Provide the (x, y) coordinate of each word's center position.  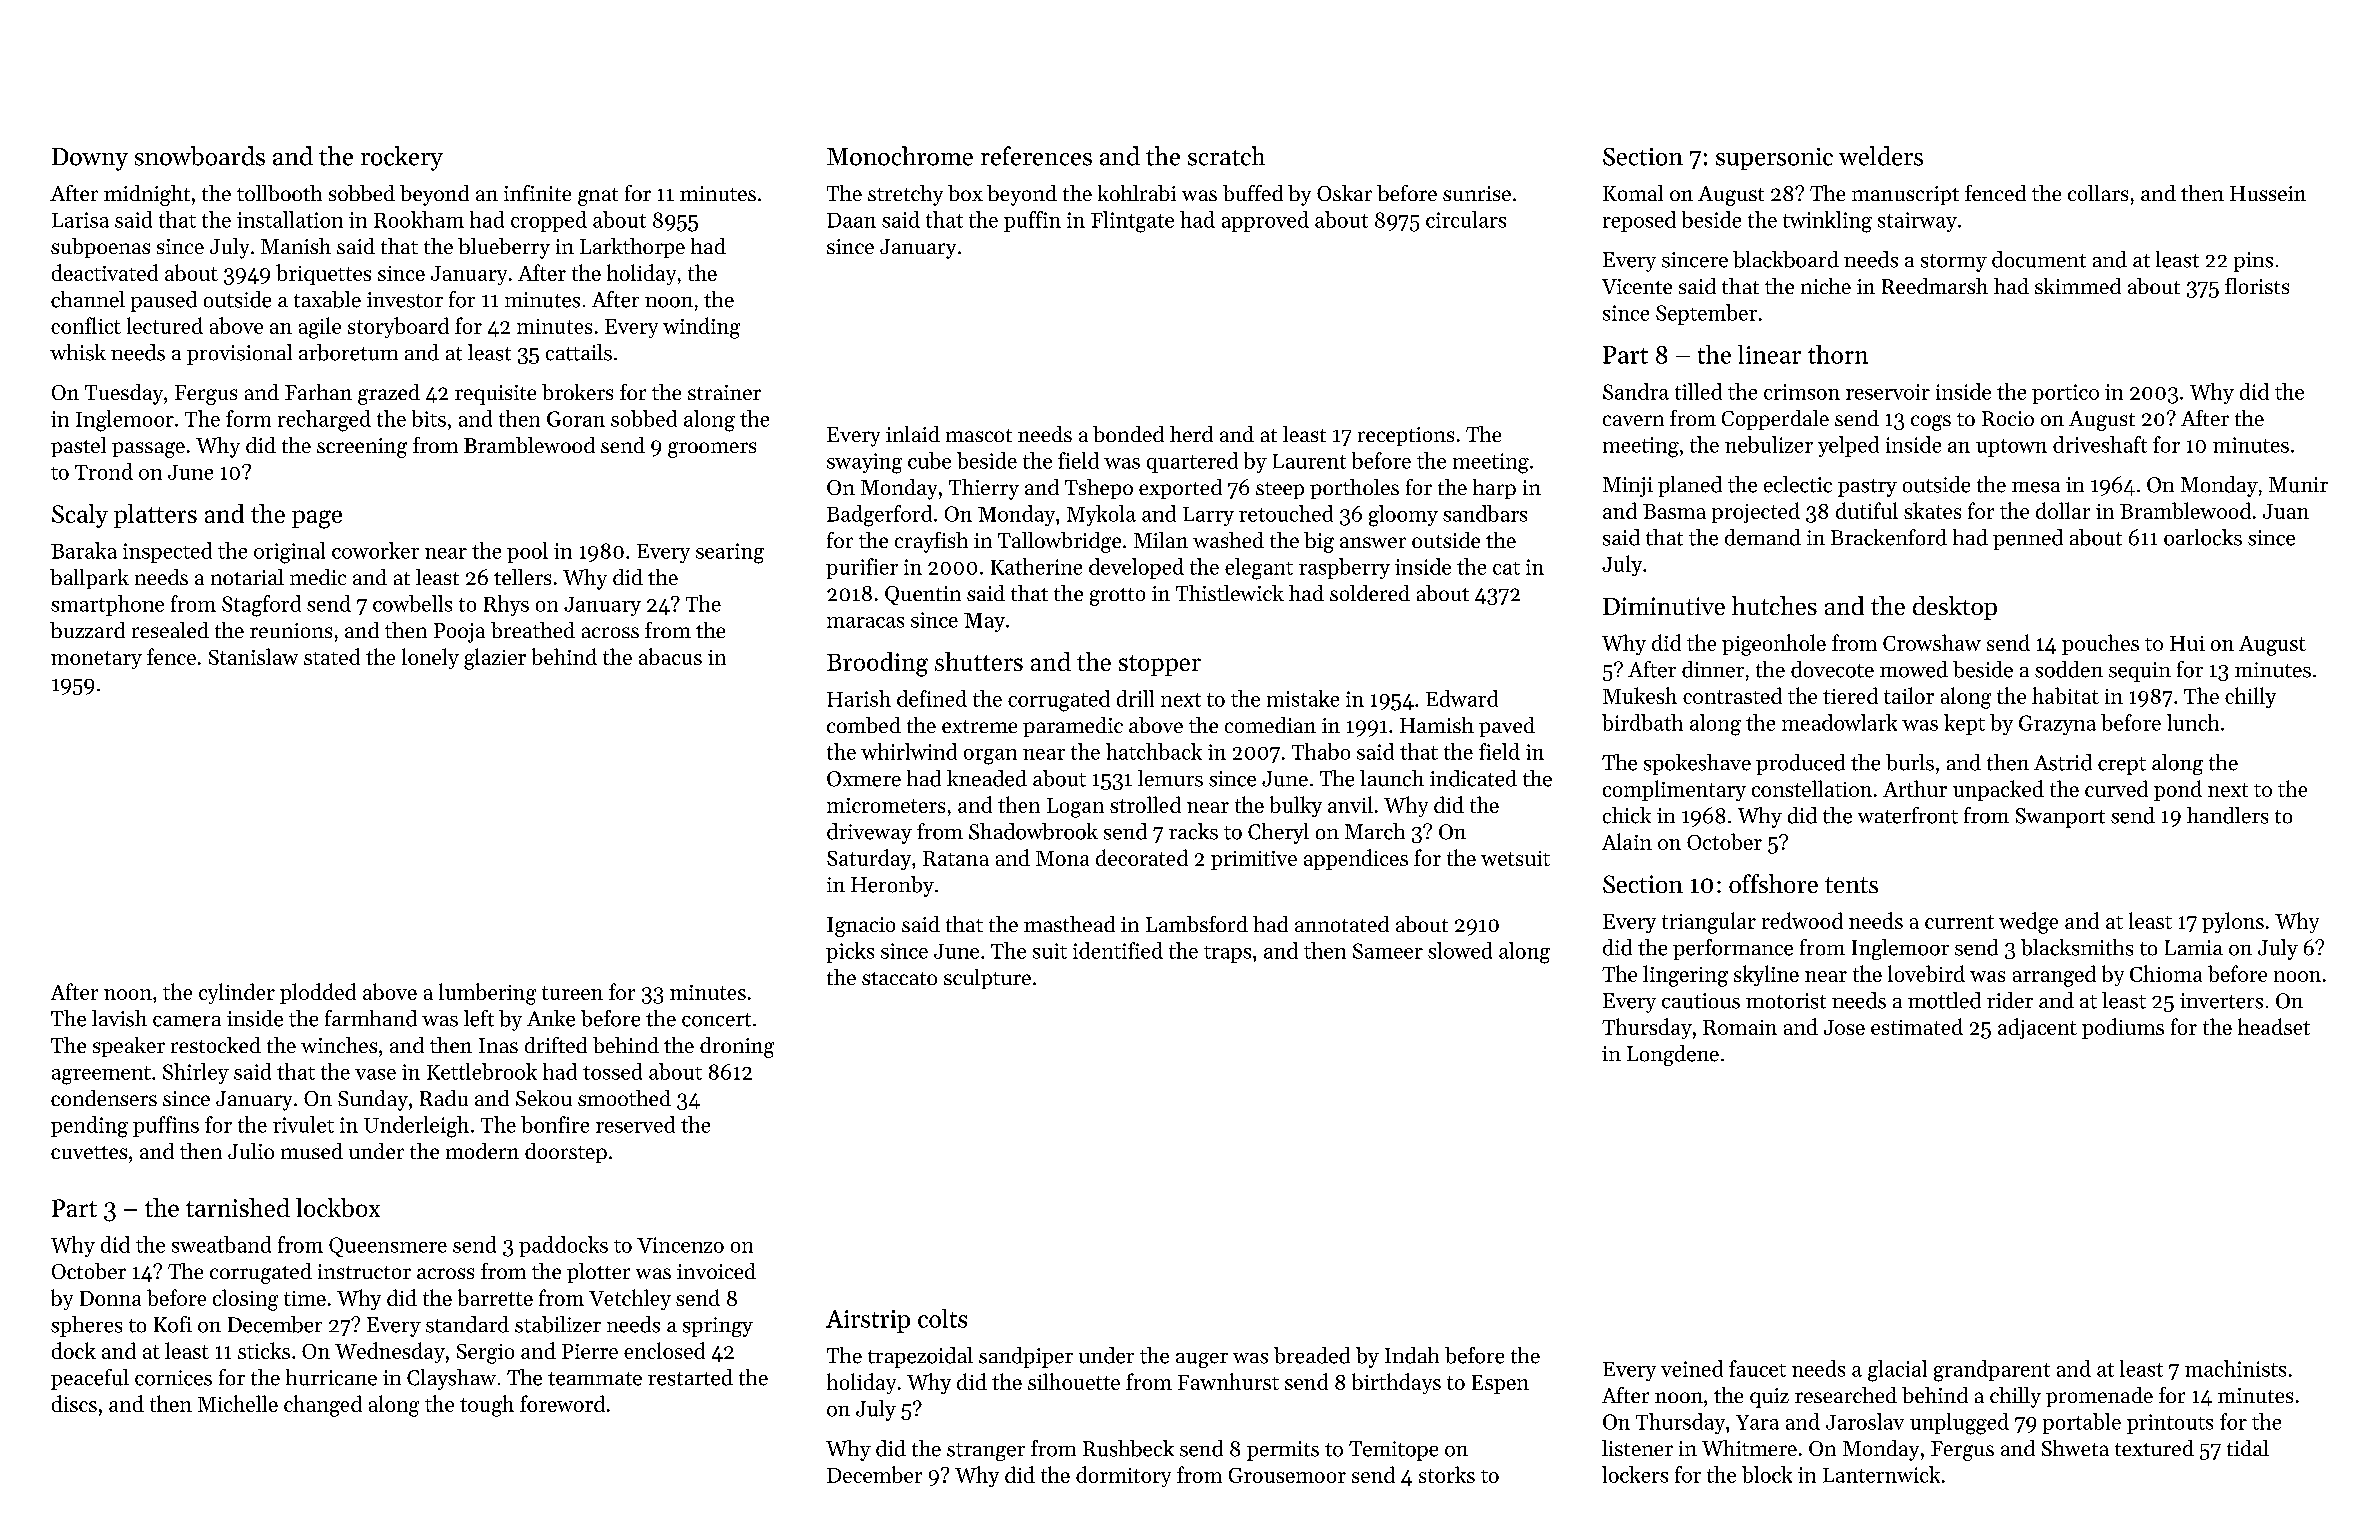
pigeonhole (1774, 645)
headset (2274, 1026)
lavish (119, 1018)
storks (1447, 1474)
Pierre (590, 1351)
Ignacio (861, 927)
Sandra (1636, 391)
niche (1826, 286)
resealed (170, 630)
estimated (1917, 1026)
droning (737, 1047)
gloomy (1403, 516)
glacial (1897, 1371)
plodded (318, 993)
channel (88, 299)
